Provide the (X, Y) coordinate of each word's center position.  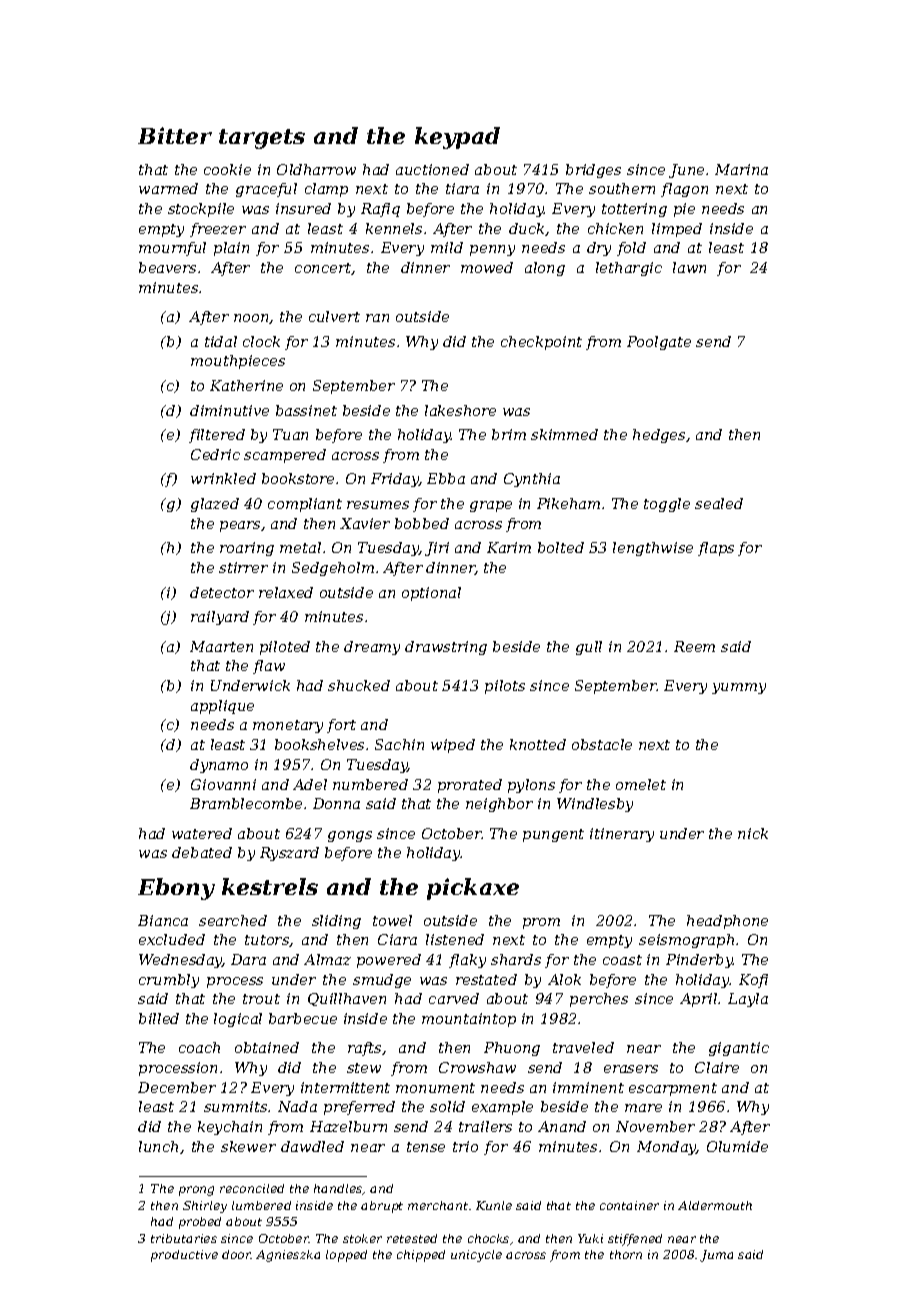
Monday (666, 1148)
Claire (717, 1067)
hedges (659, 436)
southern (622, 188)
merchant (438, 1205)
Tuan (290, 434)
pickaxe (473, 889)
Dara (248, 959)
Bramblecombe (246, 803)
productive (184, 1256)
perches (599, 1000)
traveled (583, 1047)
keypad (457, 138)
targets (262, 139)
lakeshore (460, 410)
